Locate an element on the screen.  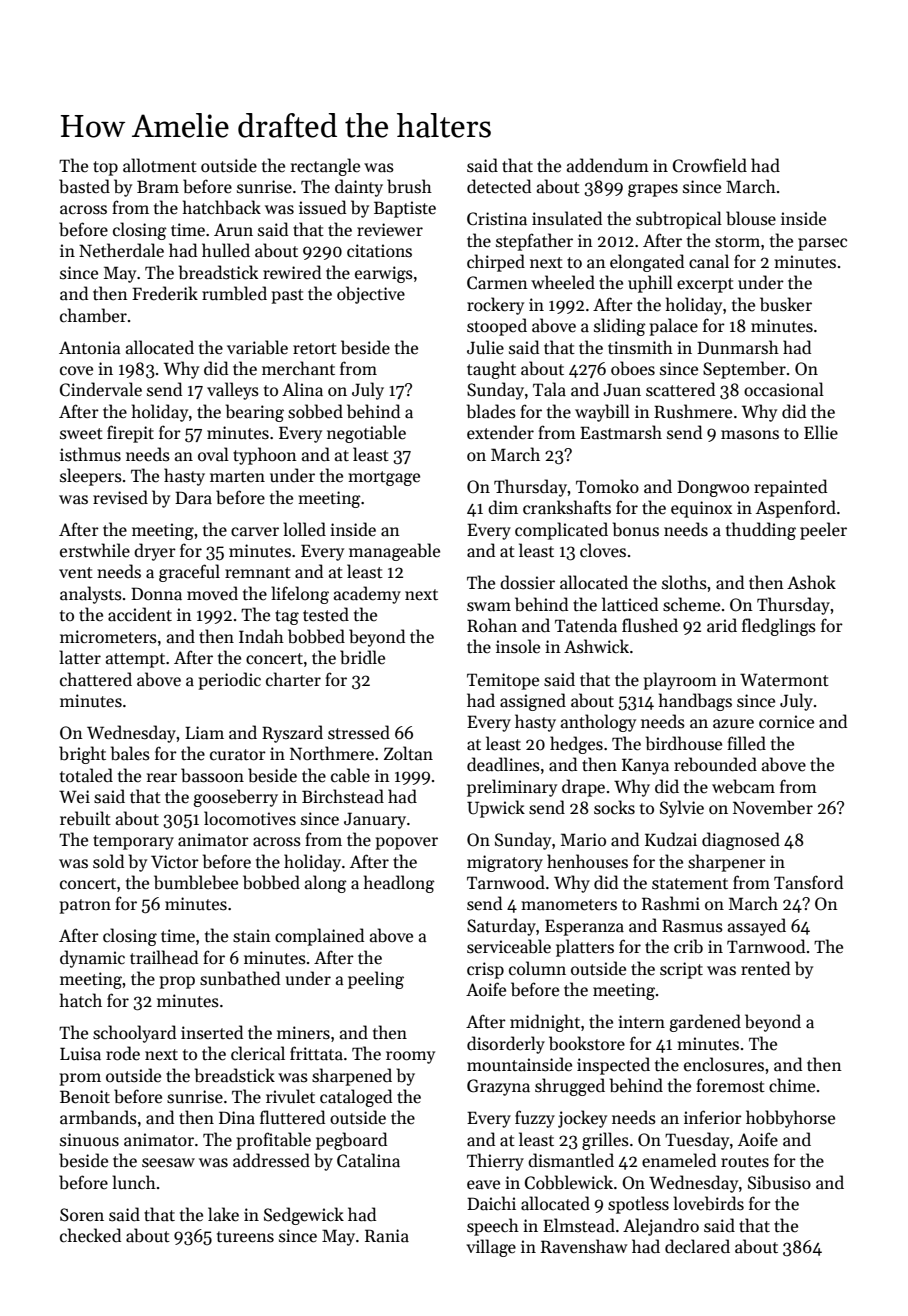
declared is located at coordinates (697, 1246).
